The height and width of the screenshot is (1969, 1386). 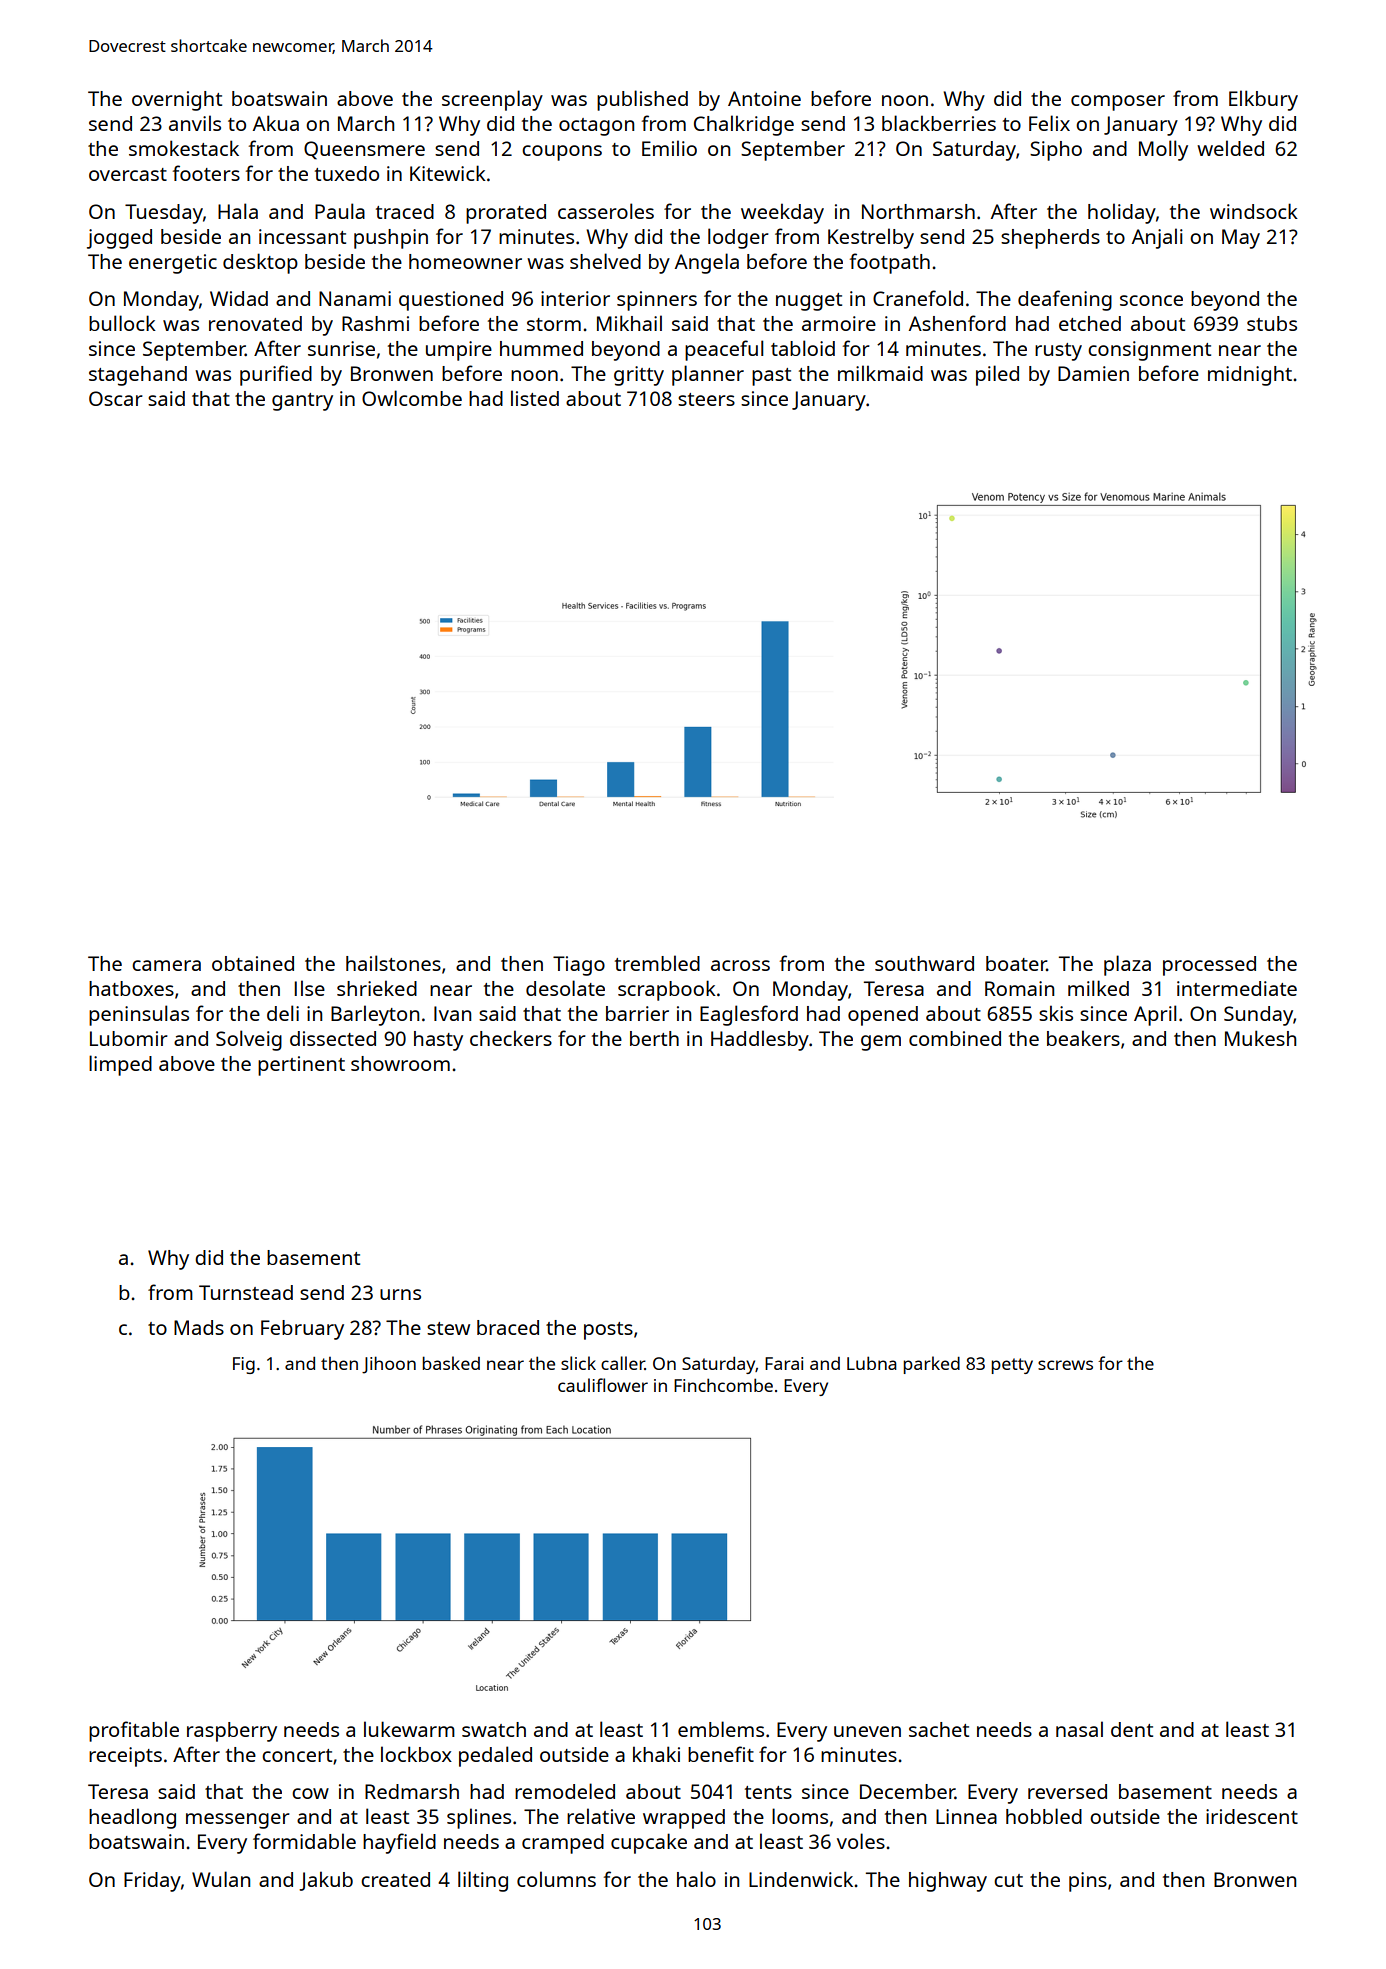 I want to click on braced, so click(x=508, y=1327).
